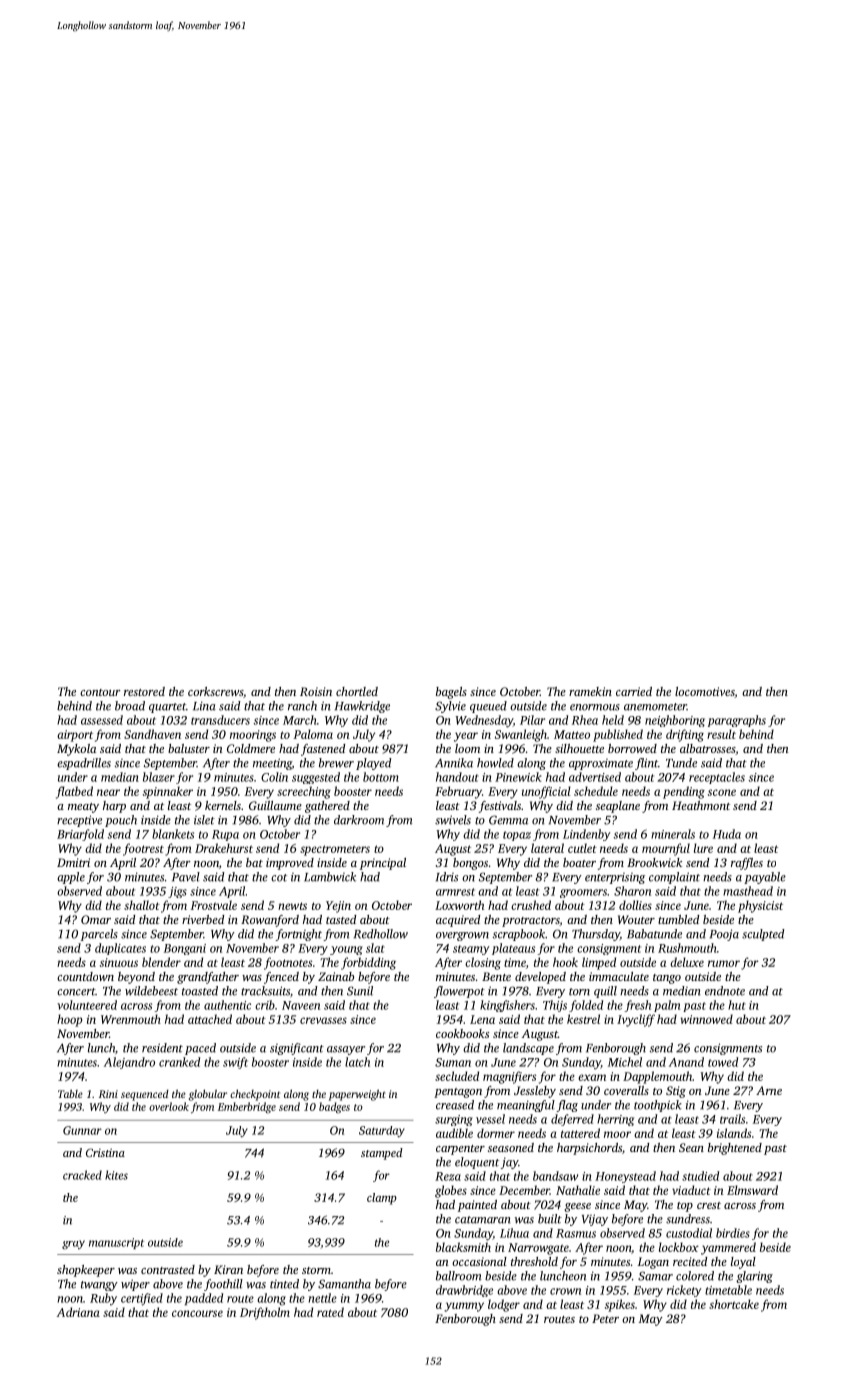 The height and width of the image is (1400, 849). Describe the element at coordinates (362, 707) in the image. I see `Hawkridge` at that location.
